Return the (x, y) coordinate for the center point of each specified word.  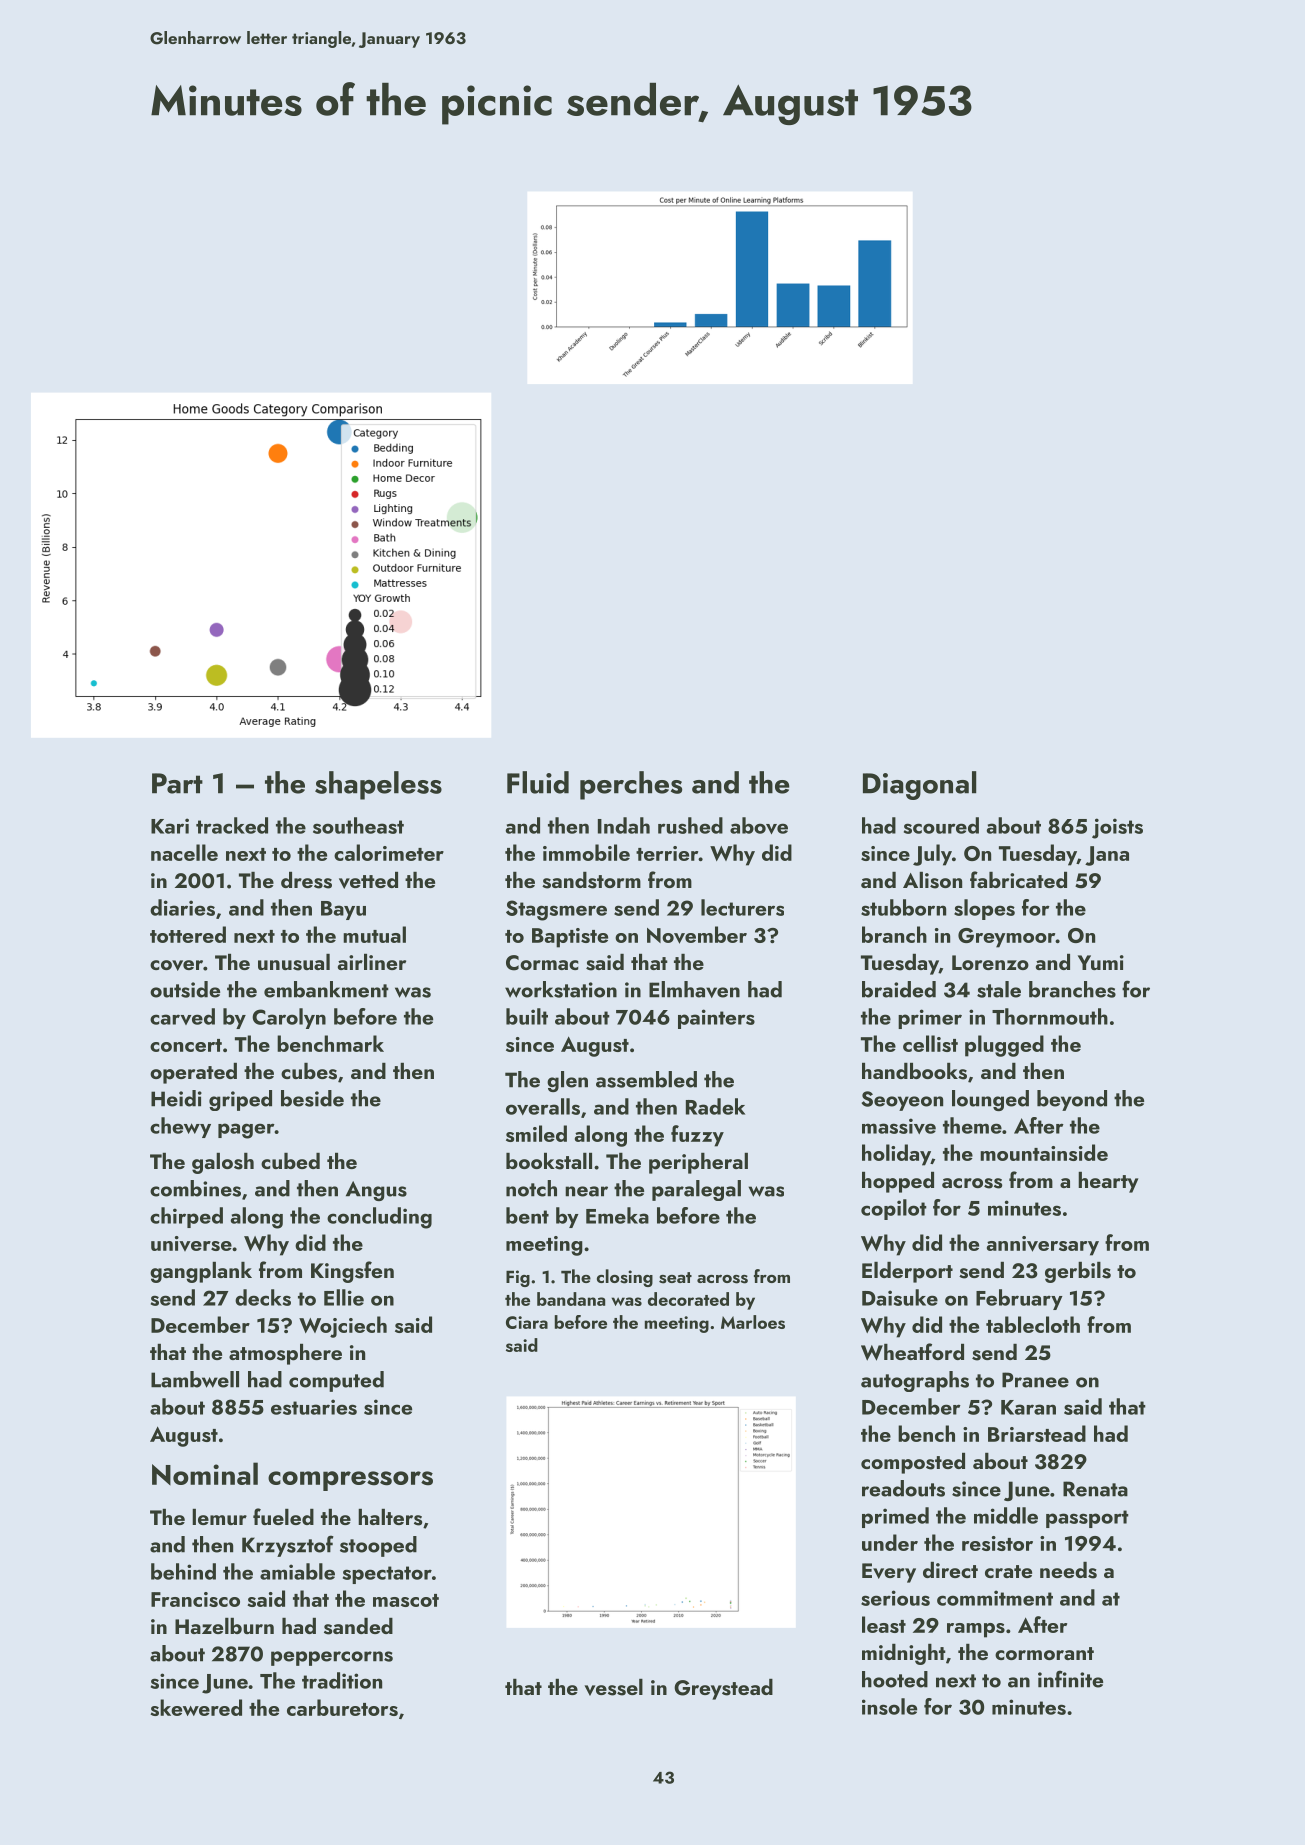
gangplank (201, 1272)
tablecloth (1033, 1324)
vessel (614, 1687)
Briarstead (1037, 1433)
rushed (690, 825)
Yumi (1101, 962)
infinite (1070, 1679)
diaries (182, 907)
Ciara (527, 1322)
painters (716, 1019)
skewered (196, 1707)
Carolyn (289, 1018)
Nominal (205, 1473)
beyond (1072, 1100)
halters (390, 1517)
